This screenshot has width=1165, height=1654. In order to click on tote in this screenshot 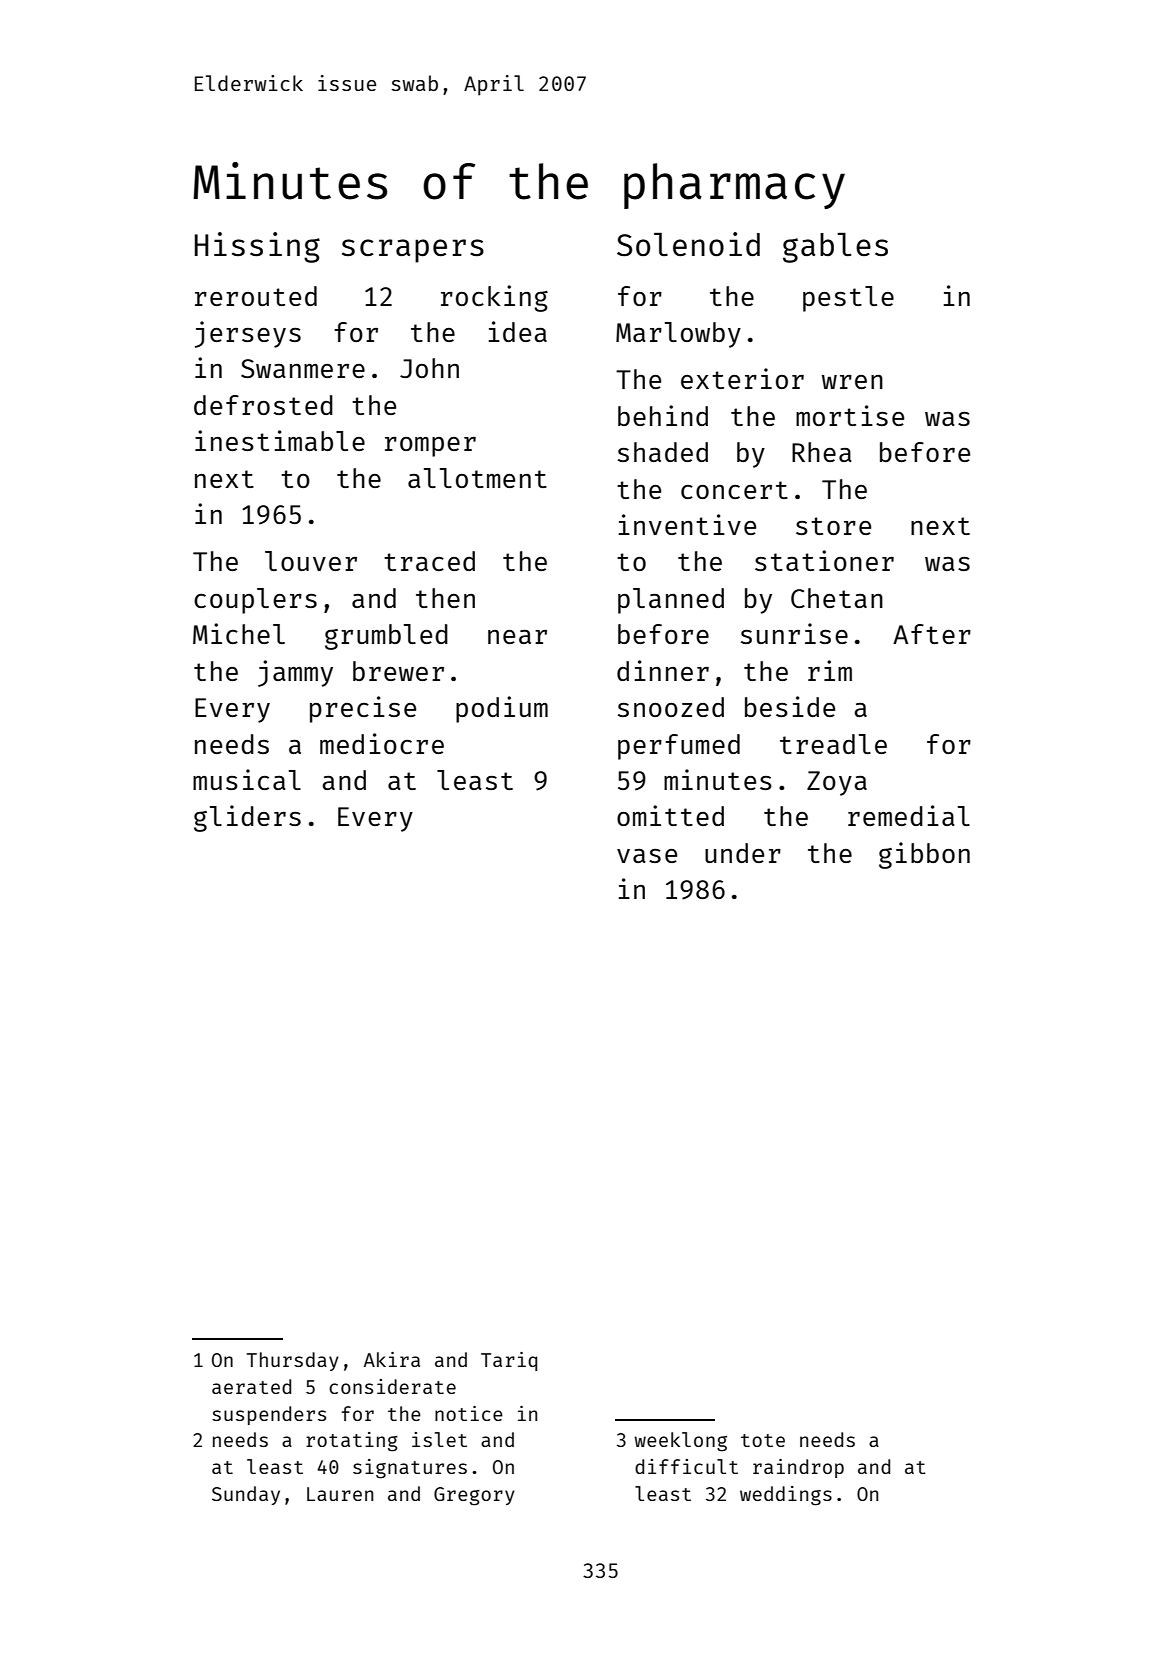, I will do `click(763, 1440)`.
